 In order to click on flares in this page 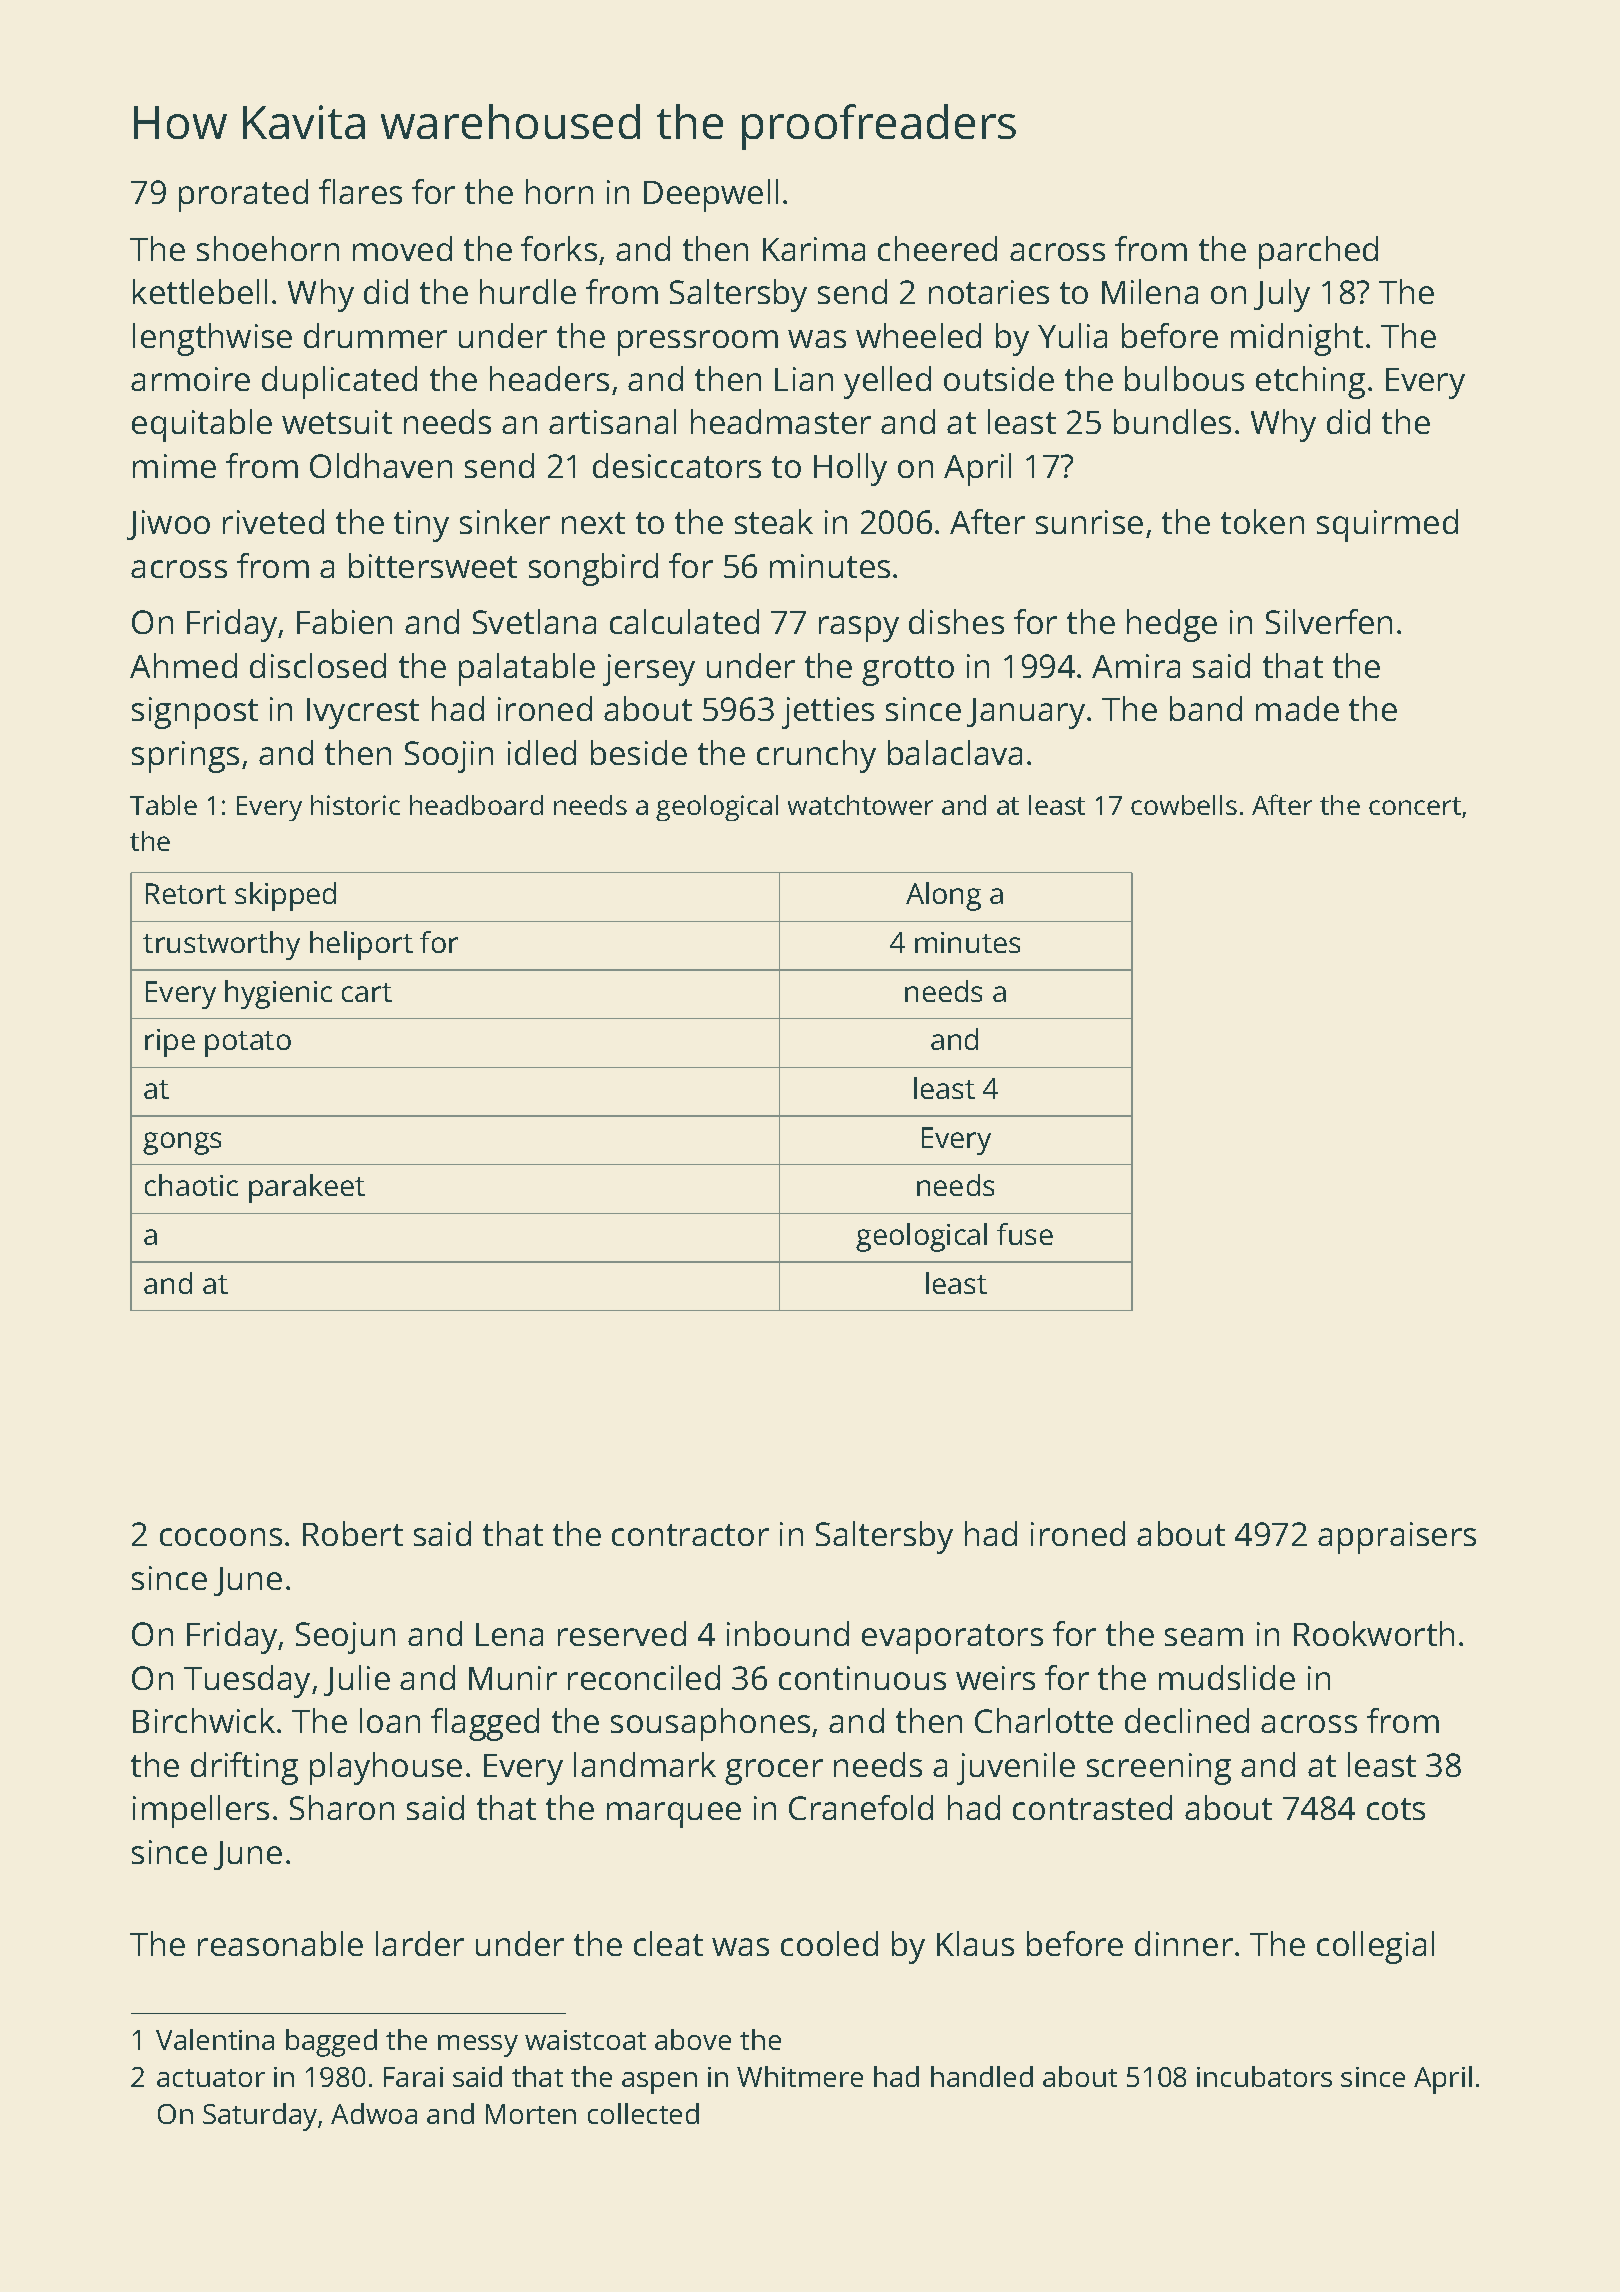, I will do `click(360, 191)`.
